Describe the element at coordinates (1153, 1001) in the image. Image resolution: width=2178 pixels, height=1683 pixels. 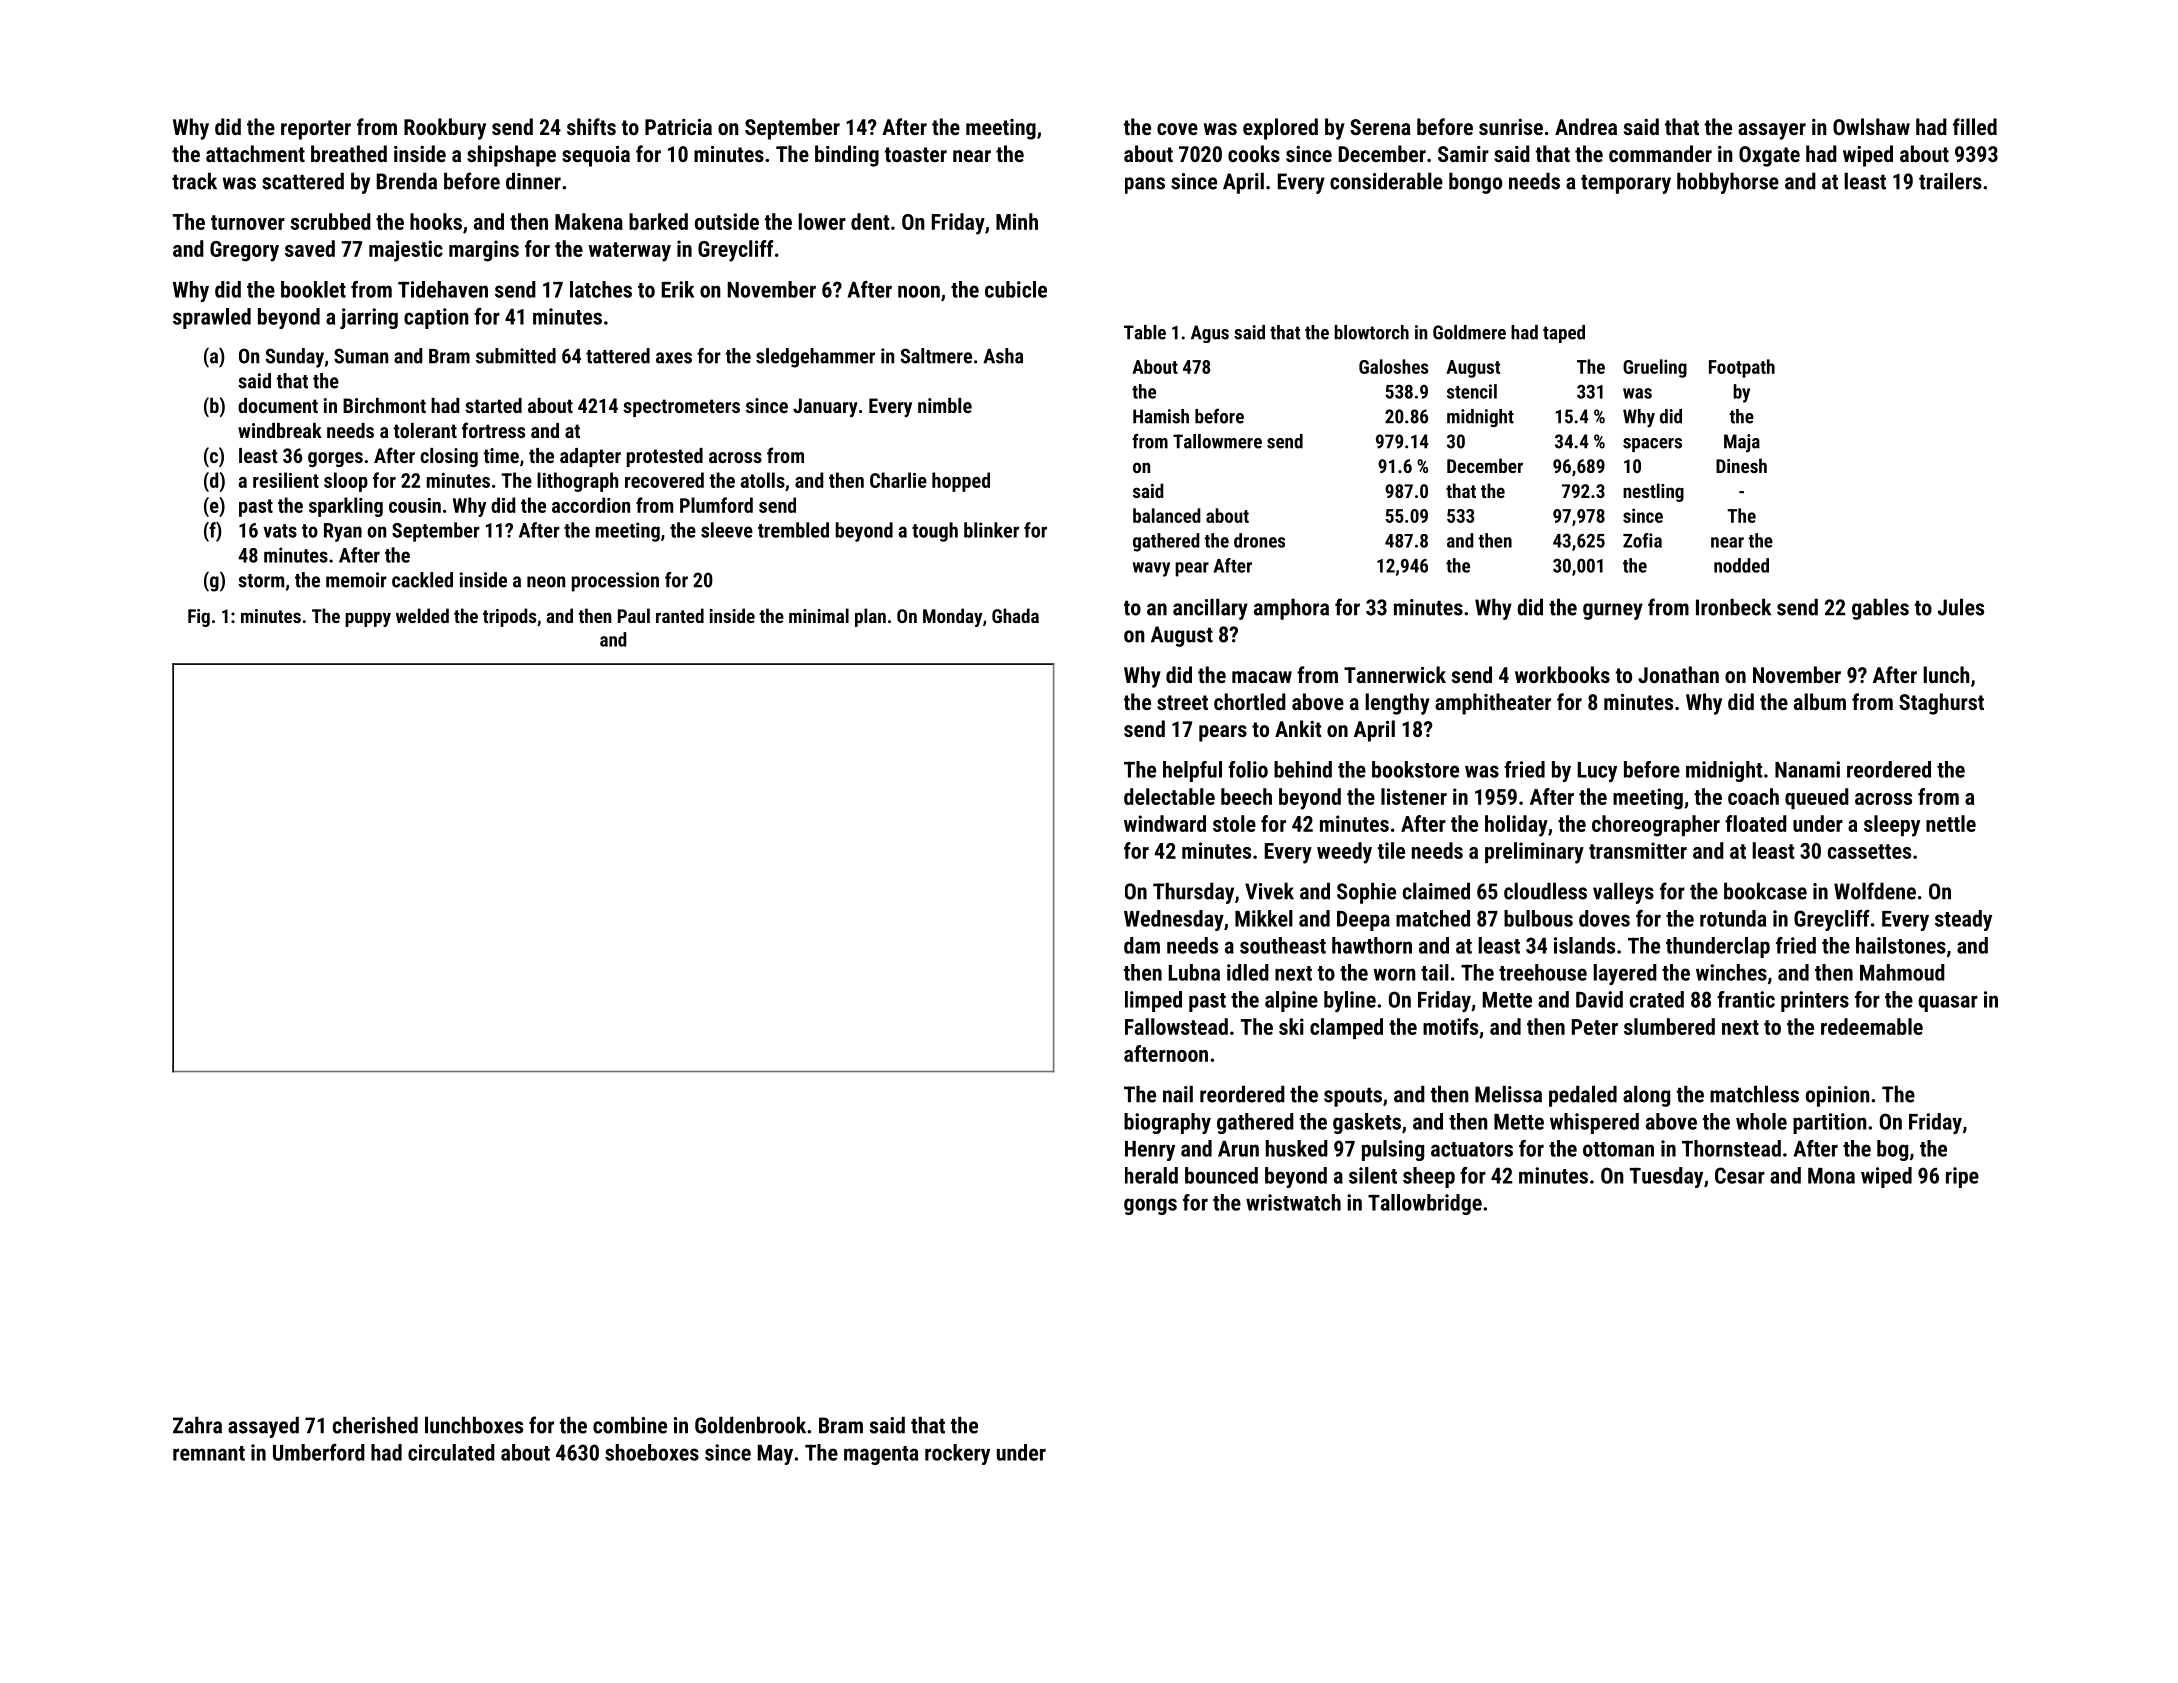
I see `limped` at that location.
